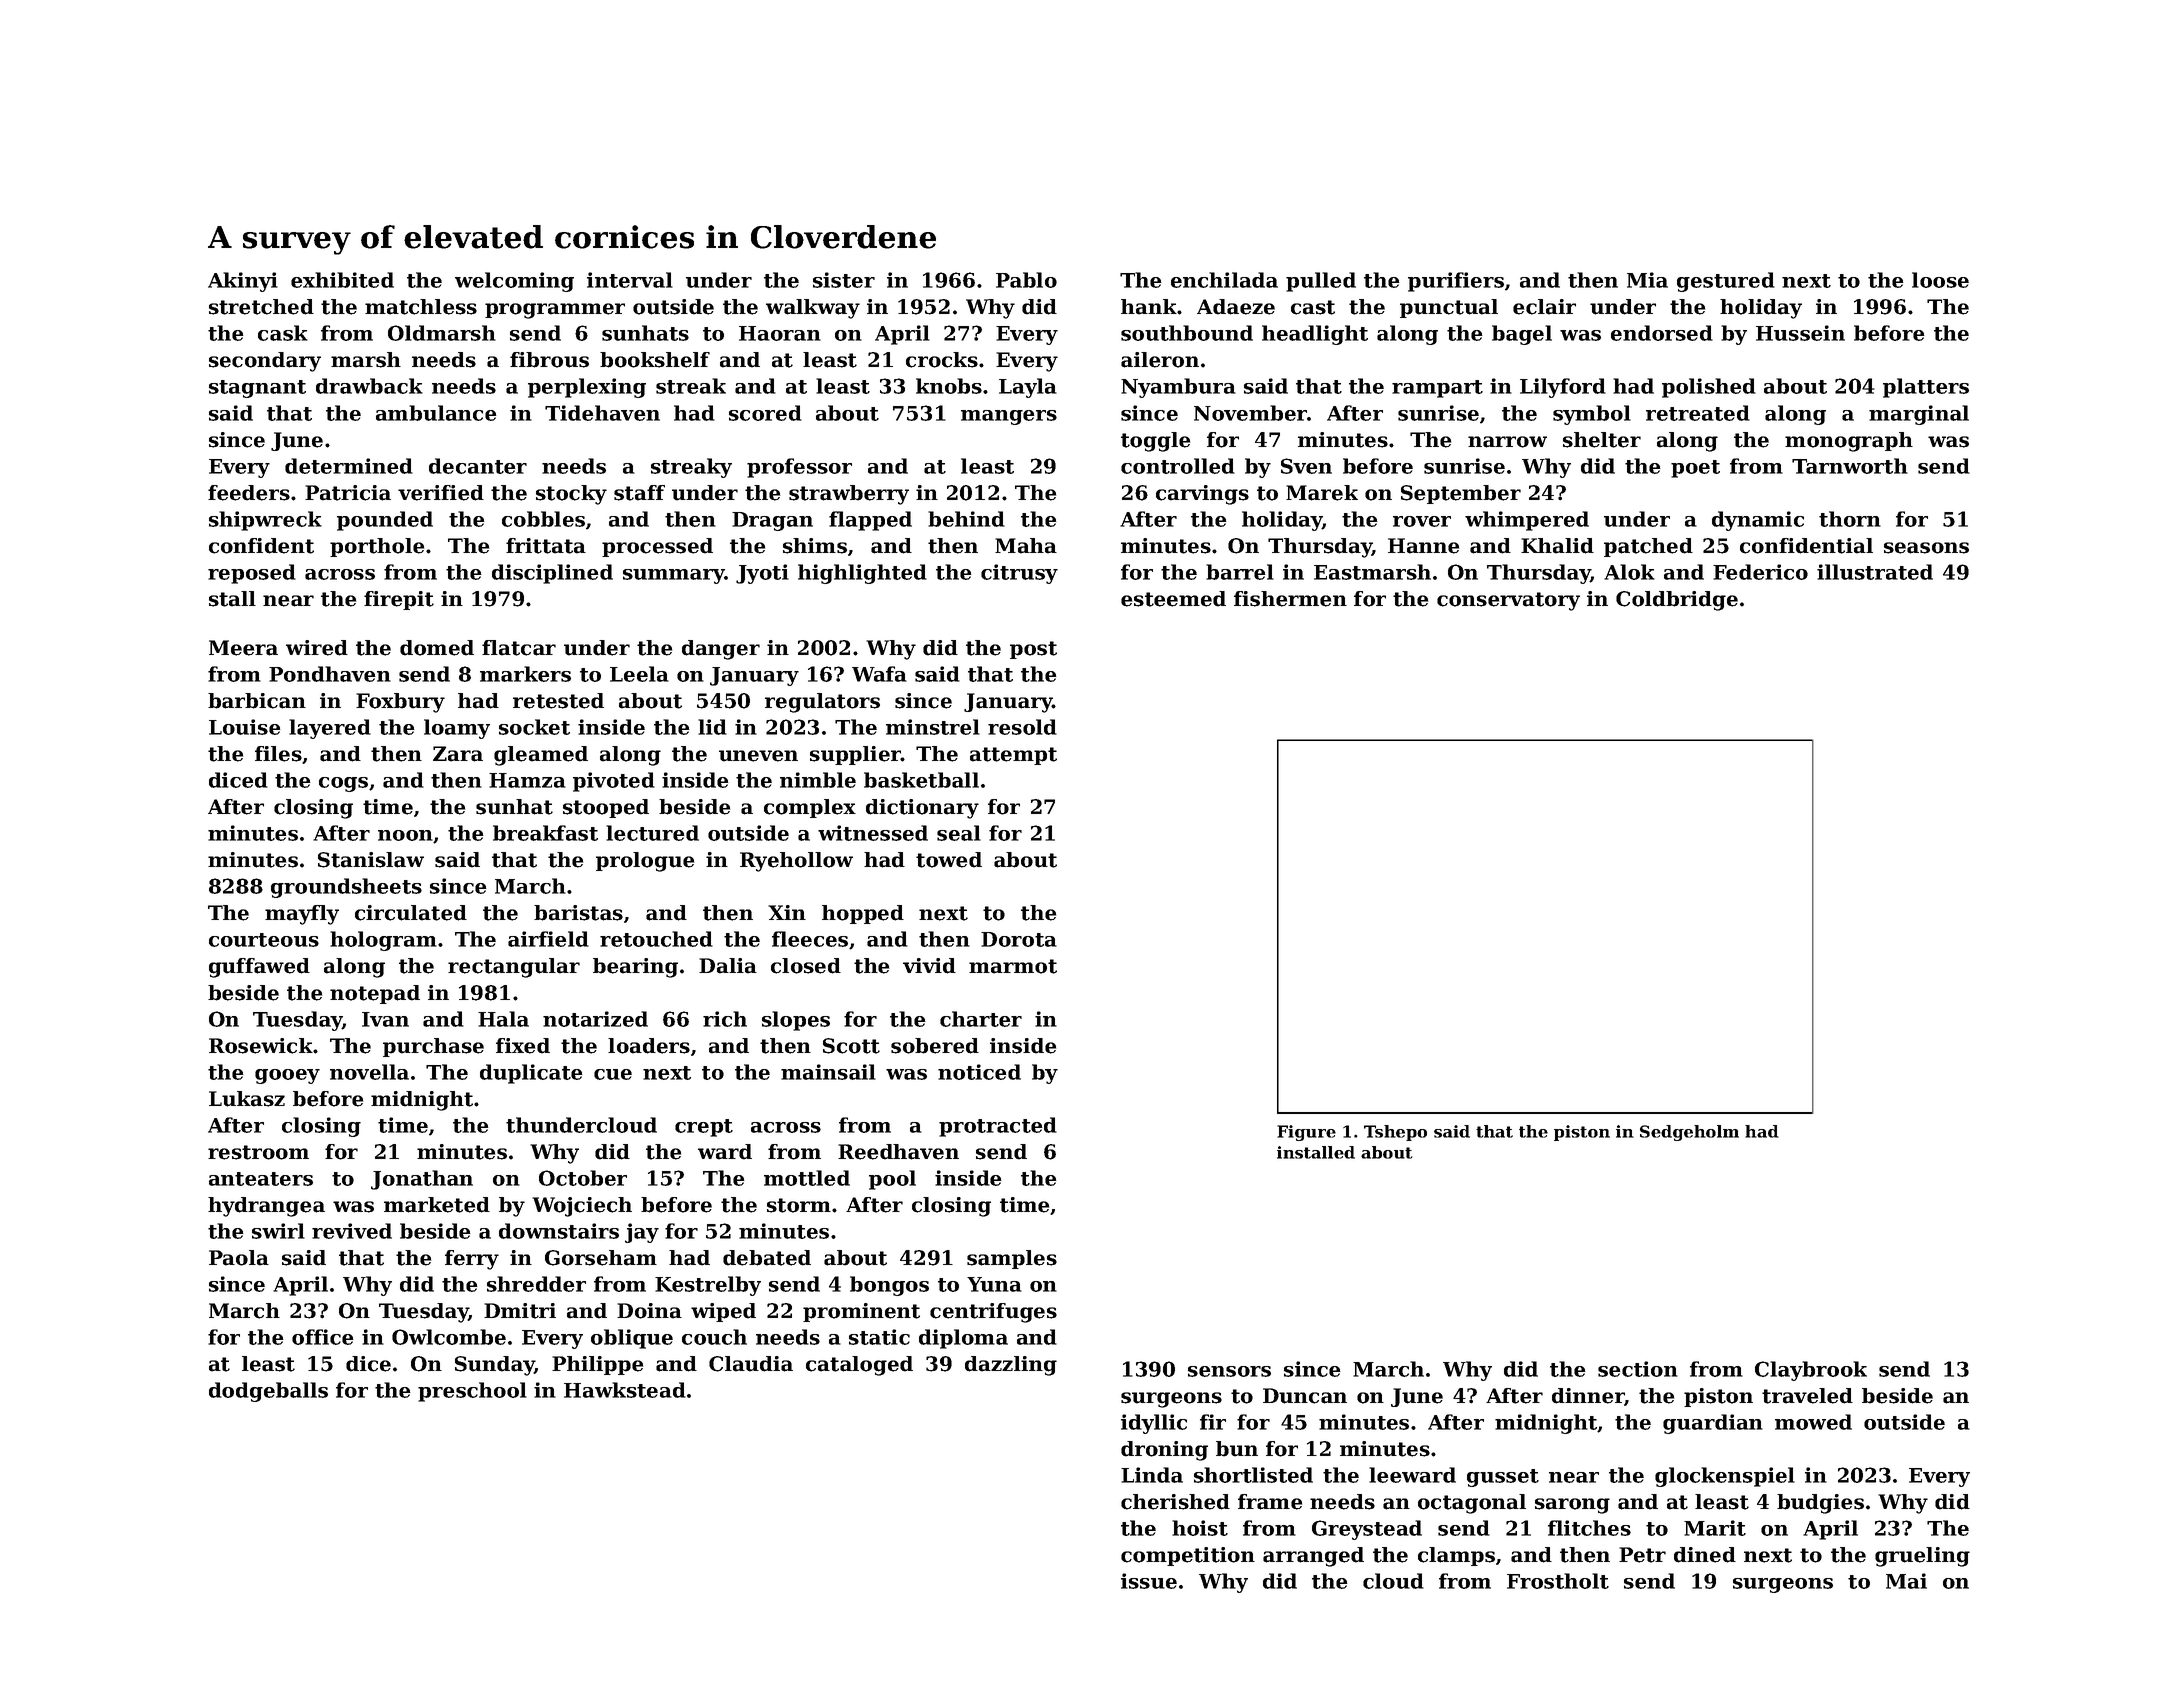  Describe the element at coordinates (921, 780) in the screenshot. I see `basketball` at that location.
